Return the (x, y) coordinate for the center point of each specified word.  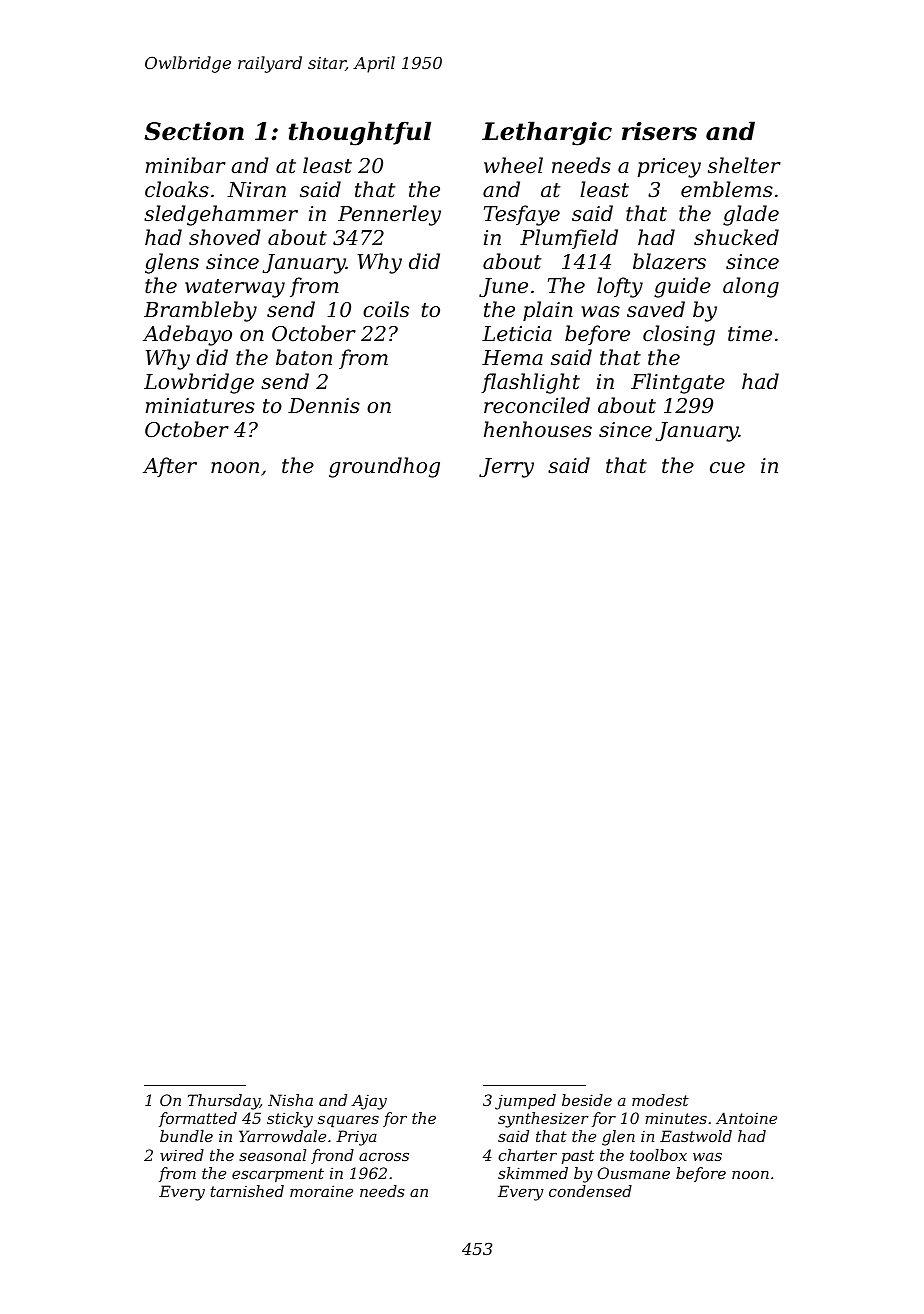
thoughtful (360, 133)
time (750, 334)
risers (659, 131)
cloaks (177, 189)
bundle (186, 1136)
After (170, 467)
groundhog (384, 467)
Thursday (224, 1102)
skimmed (533, 1173)
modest (660, 1100)
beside (587, 1100)
